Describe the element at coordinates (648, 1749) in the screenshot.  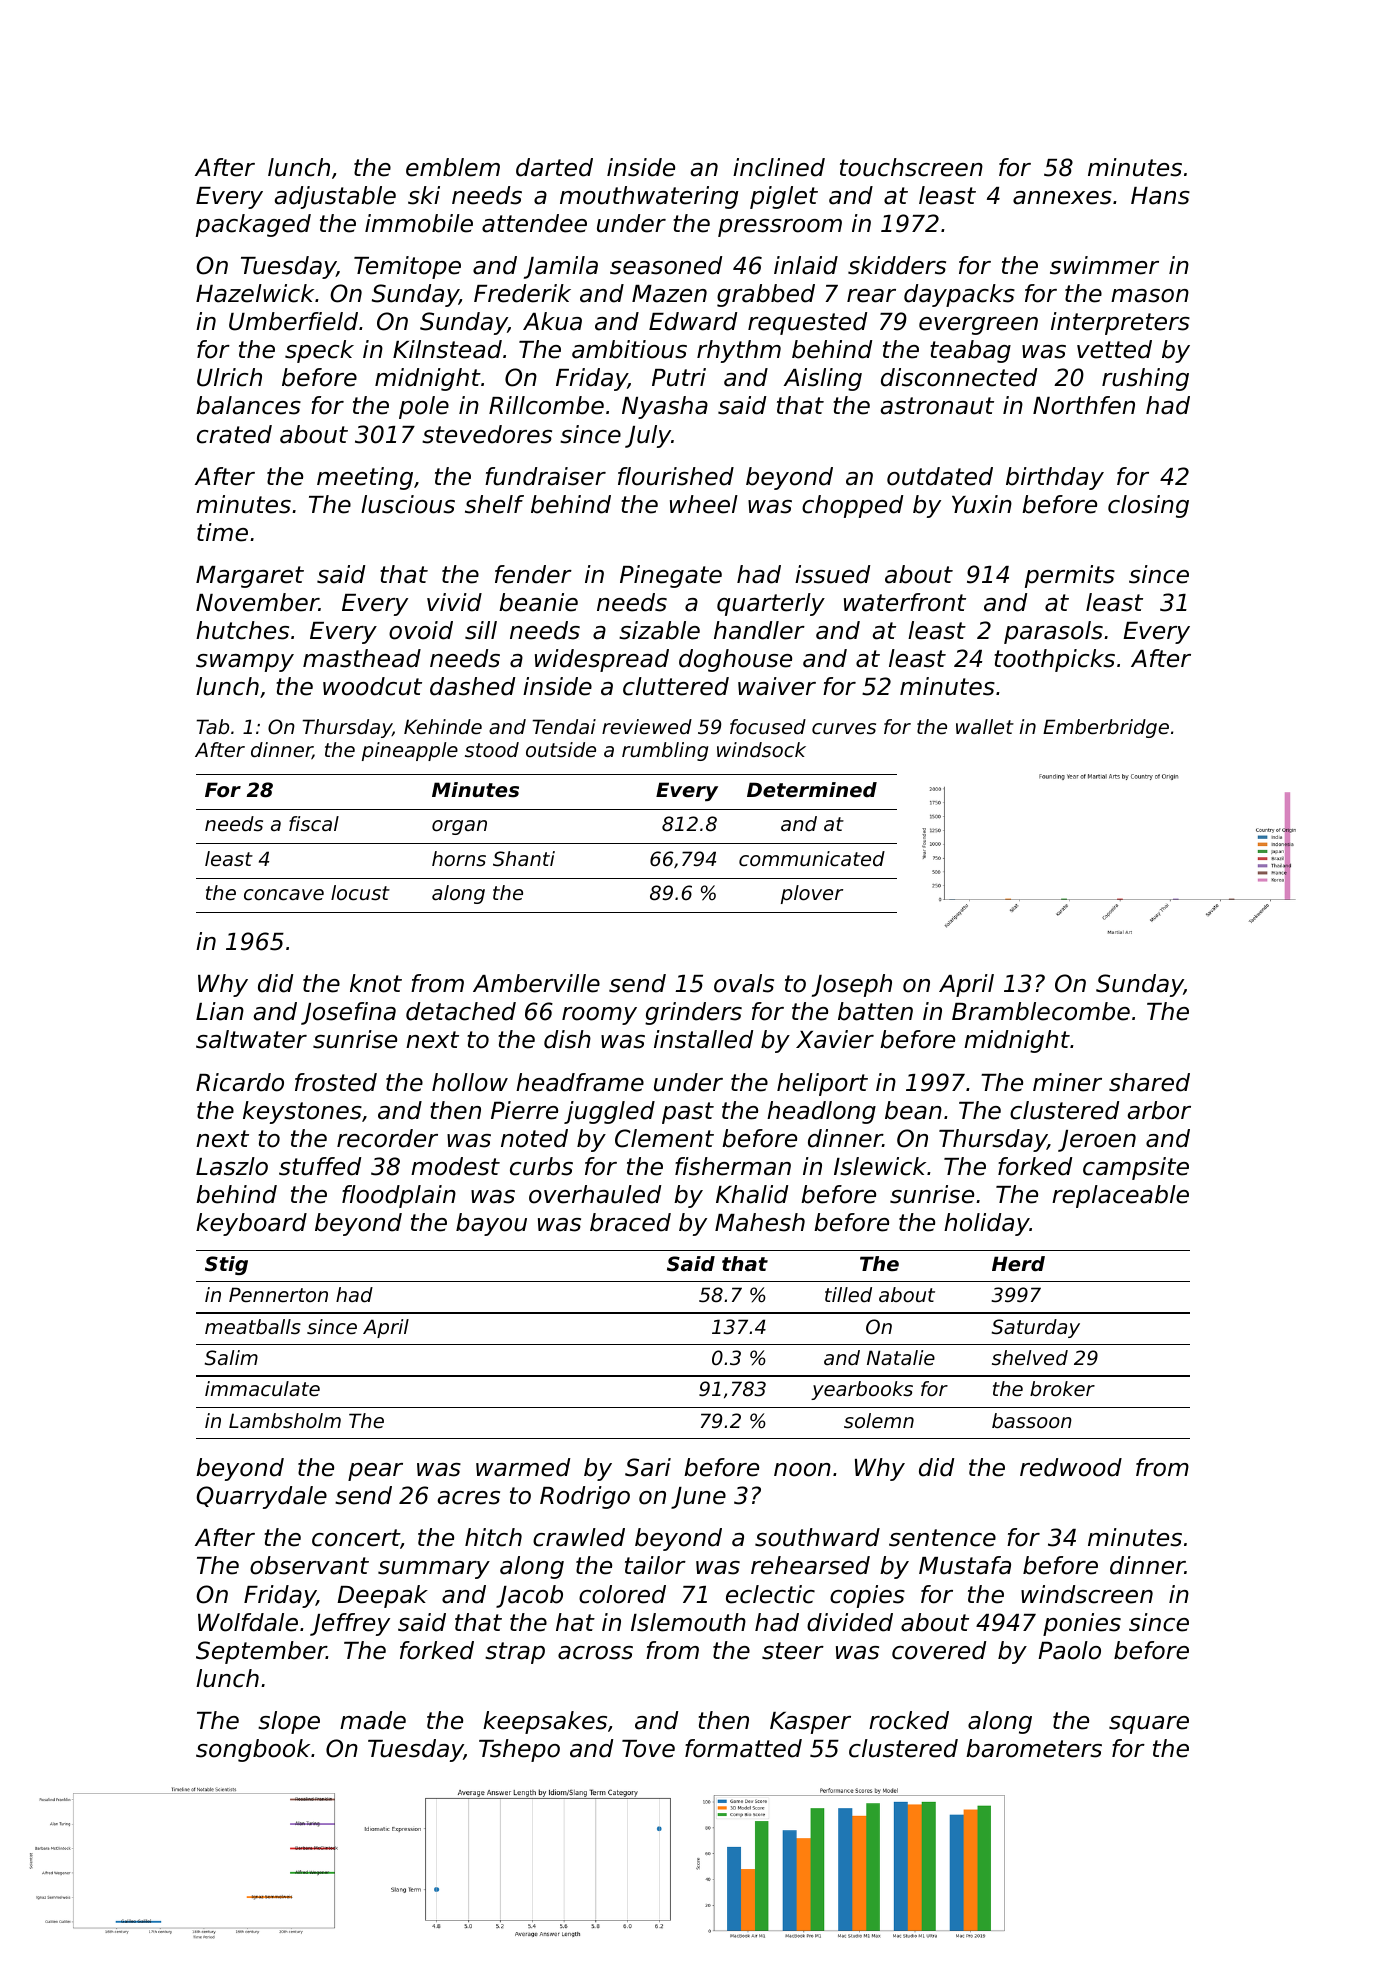
I see `Tove` at that location.
